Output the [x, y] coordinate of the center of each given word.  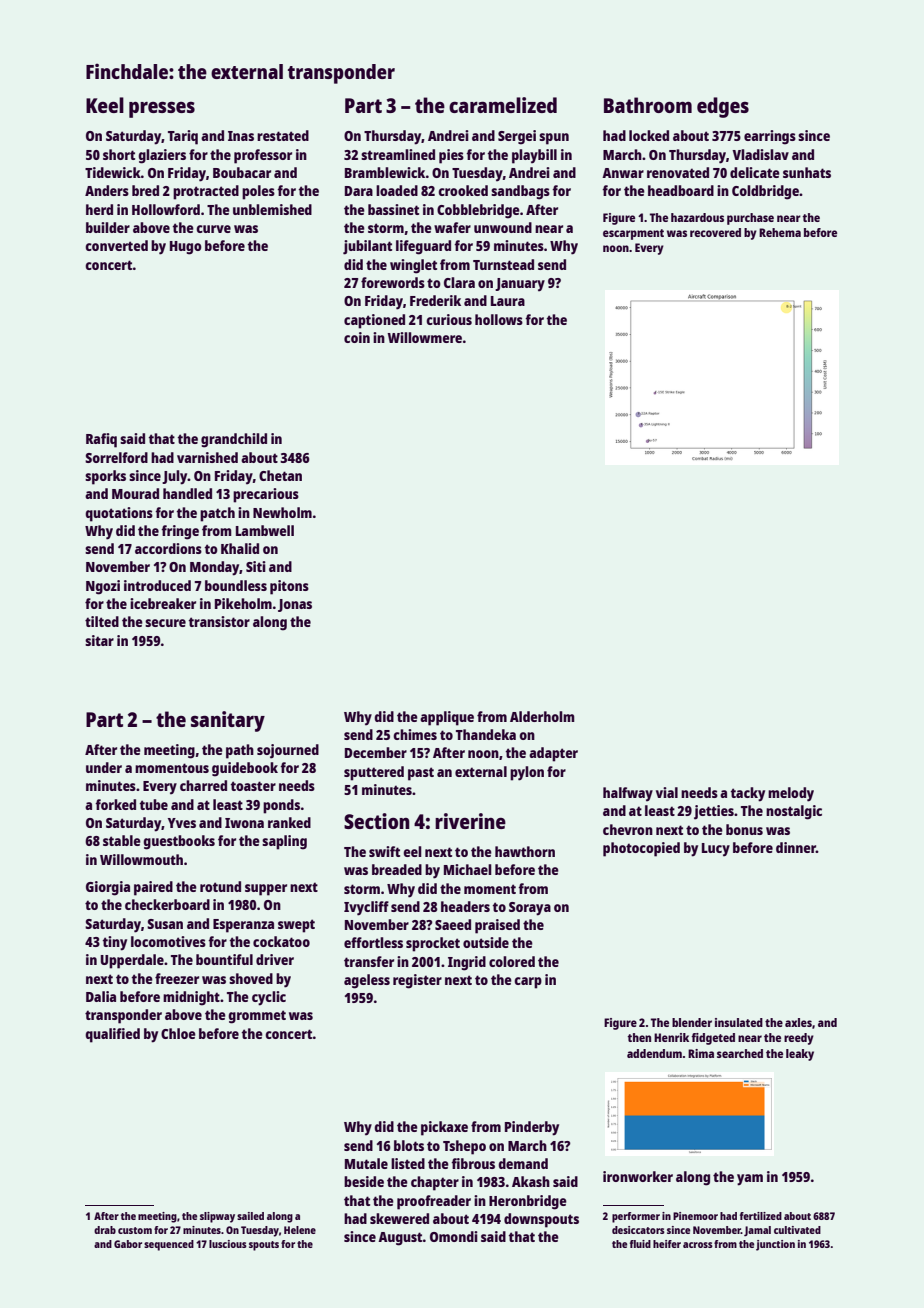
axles [798, 1022]
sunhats [807, 172]
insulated [739, 1022]
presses [162, 109]
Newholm [282, 512]
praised [497, 926]
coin [357, 337]
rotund [220, 886]
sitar [99, 640]
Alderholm [542, 716]
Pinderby [532, 1128]
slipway [217, 1217]
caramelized [503, 105]
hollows [499, 319]
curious [449, 319]
